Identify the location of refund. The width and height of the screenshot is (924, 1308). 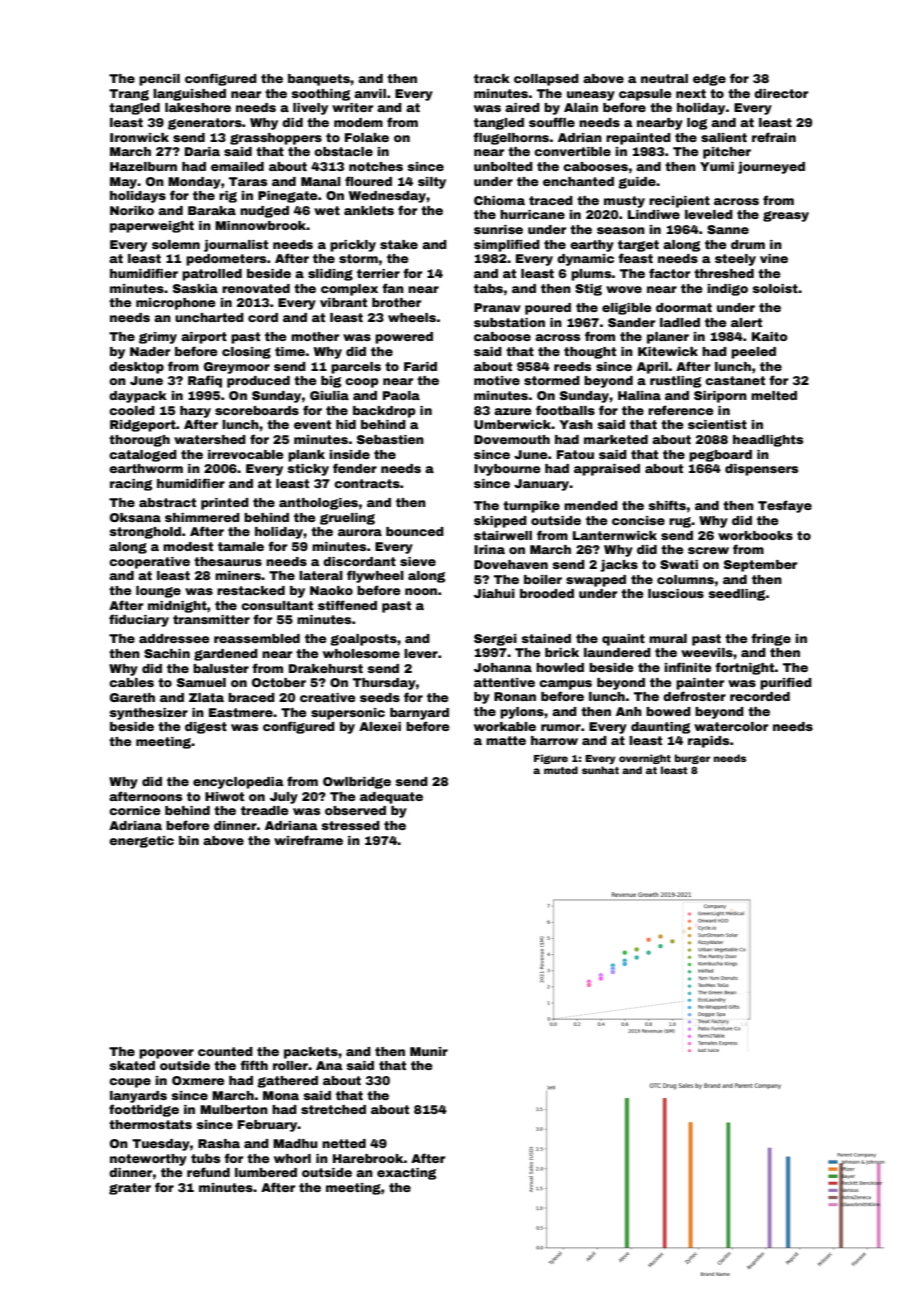
(208, 1172).
